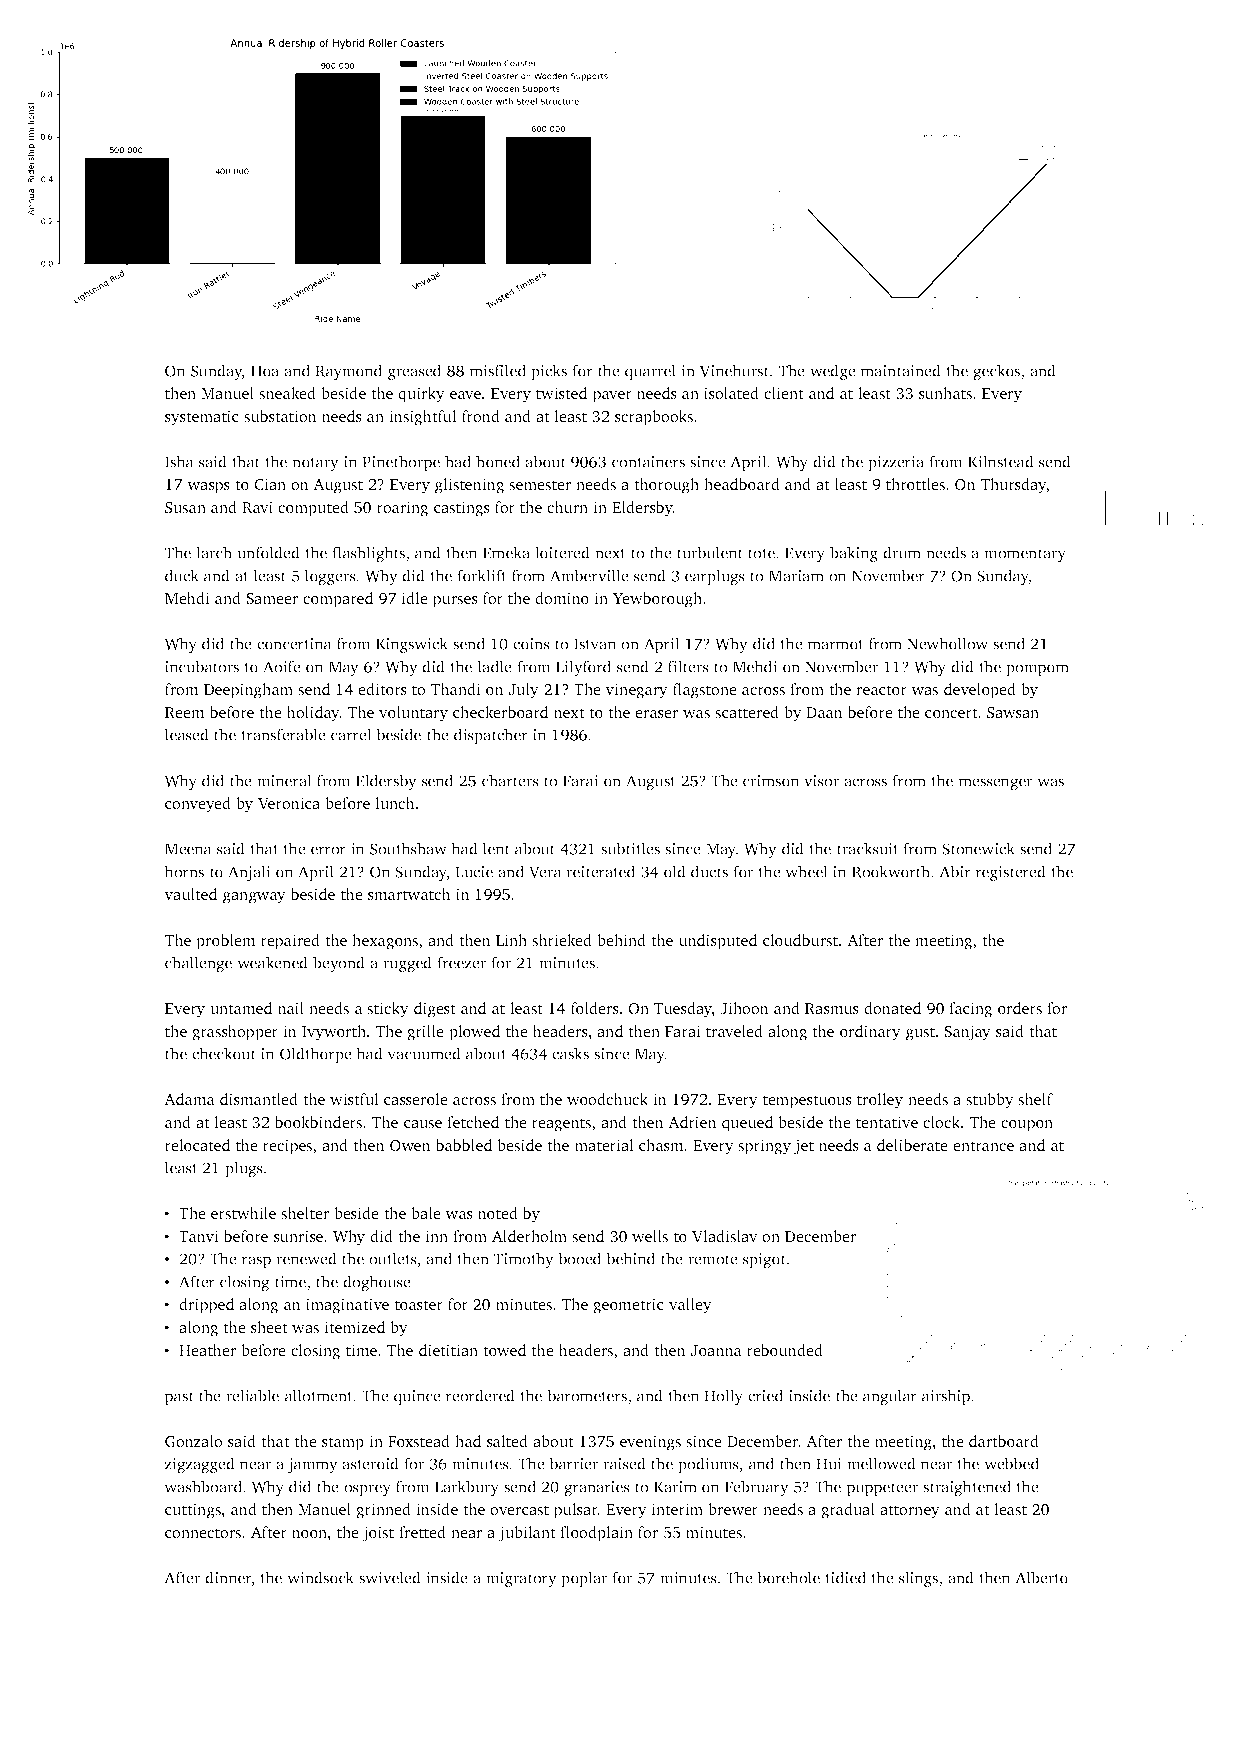  Describe the element at coordinates (995, 784) in the image. I see `messenger` at that location.
